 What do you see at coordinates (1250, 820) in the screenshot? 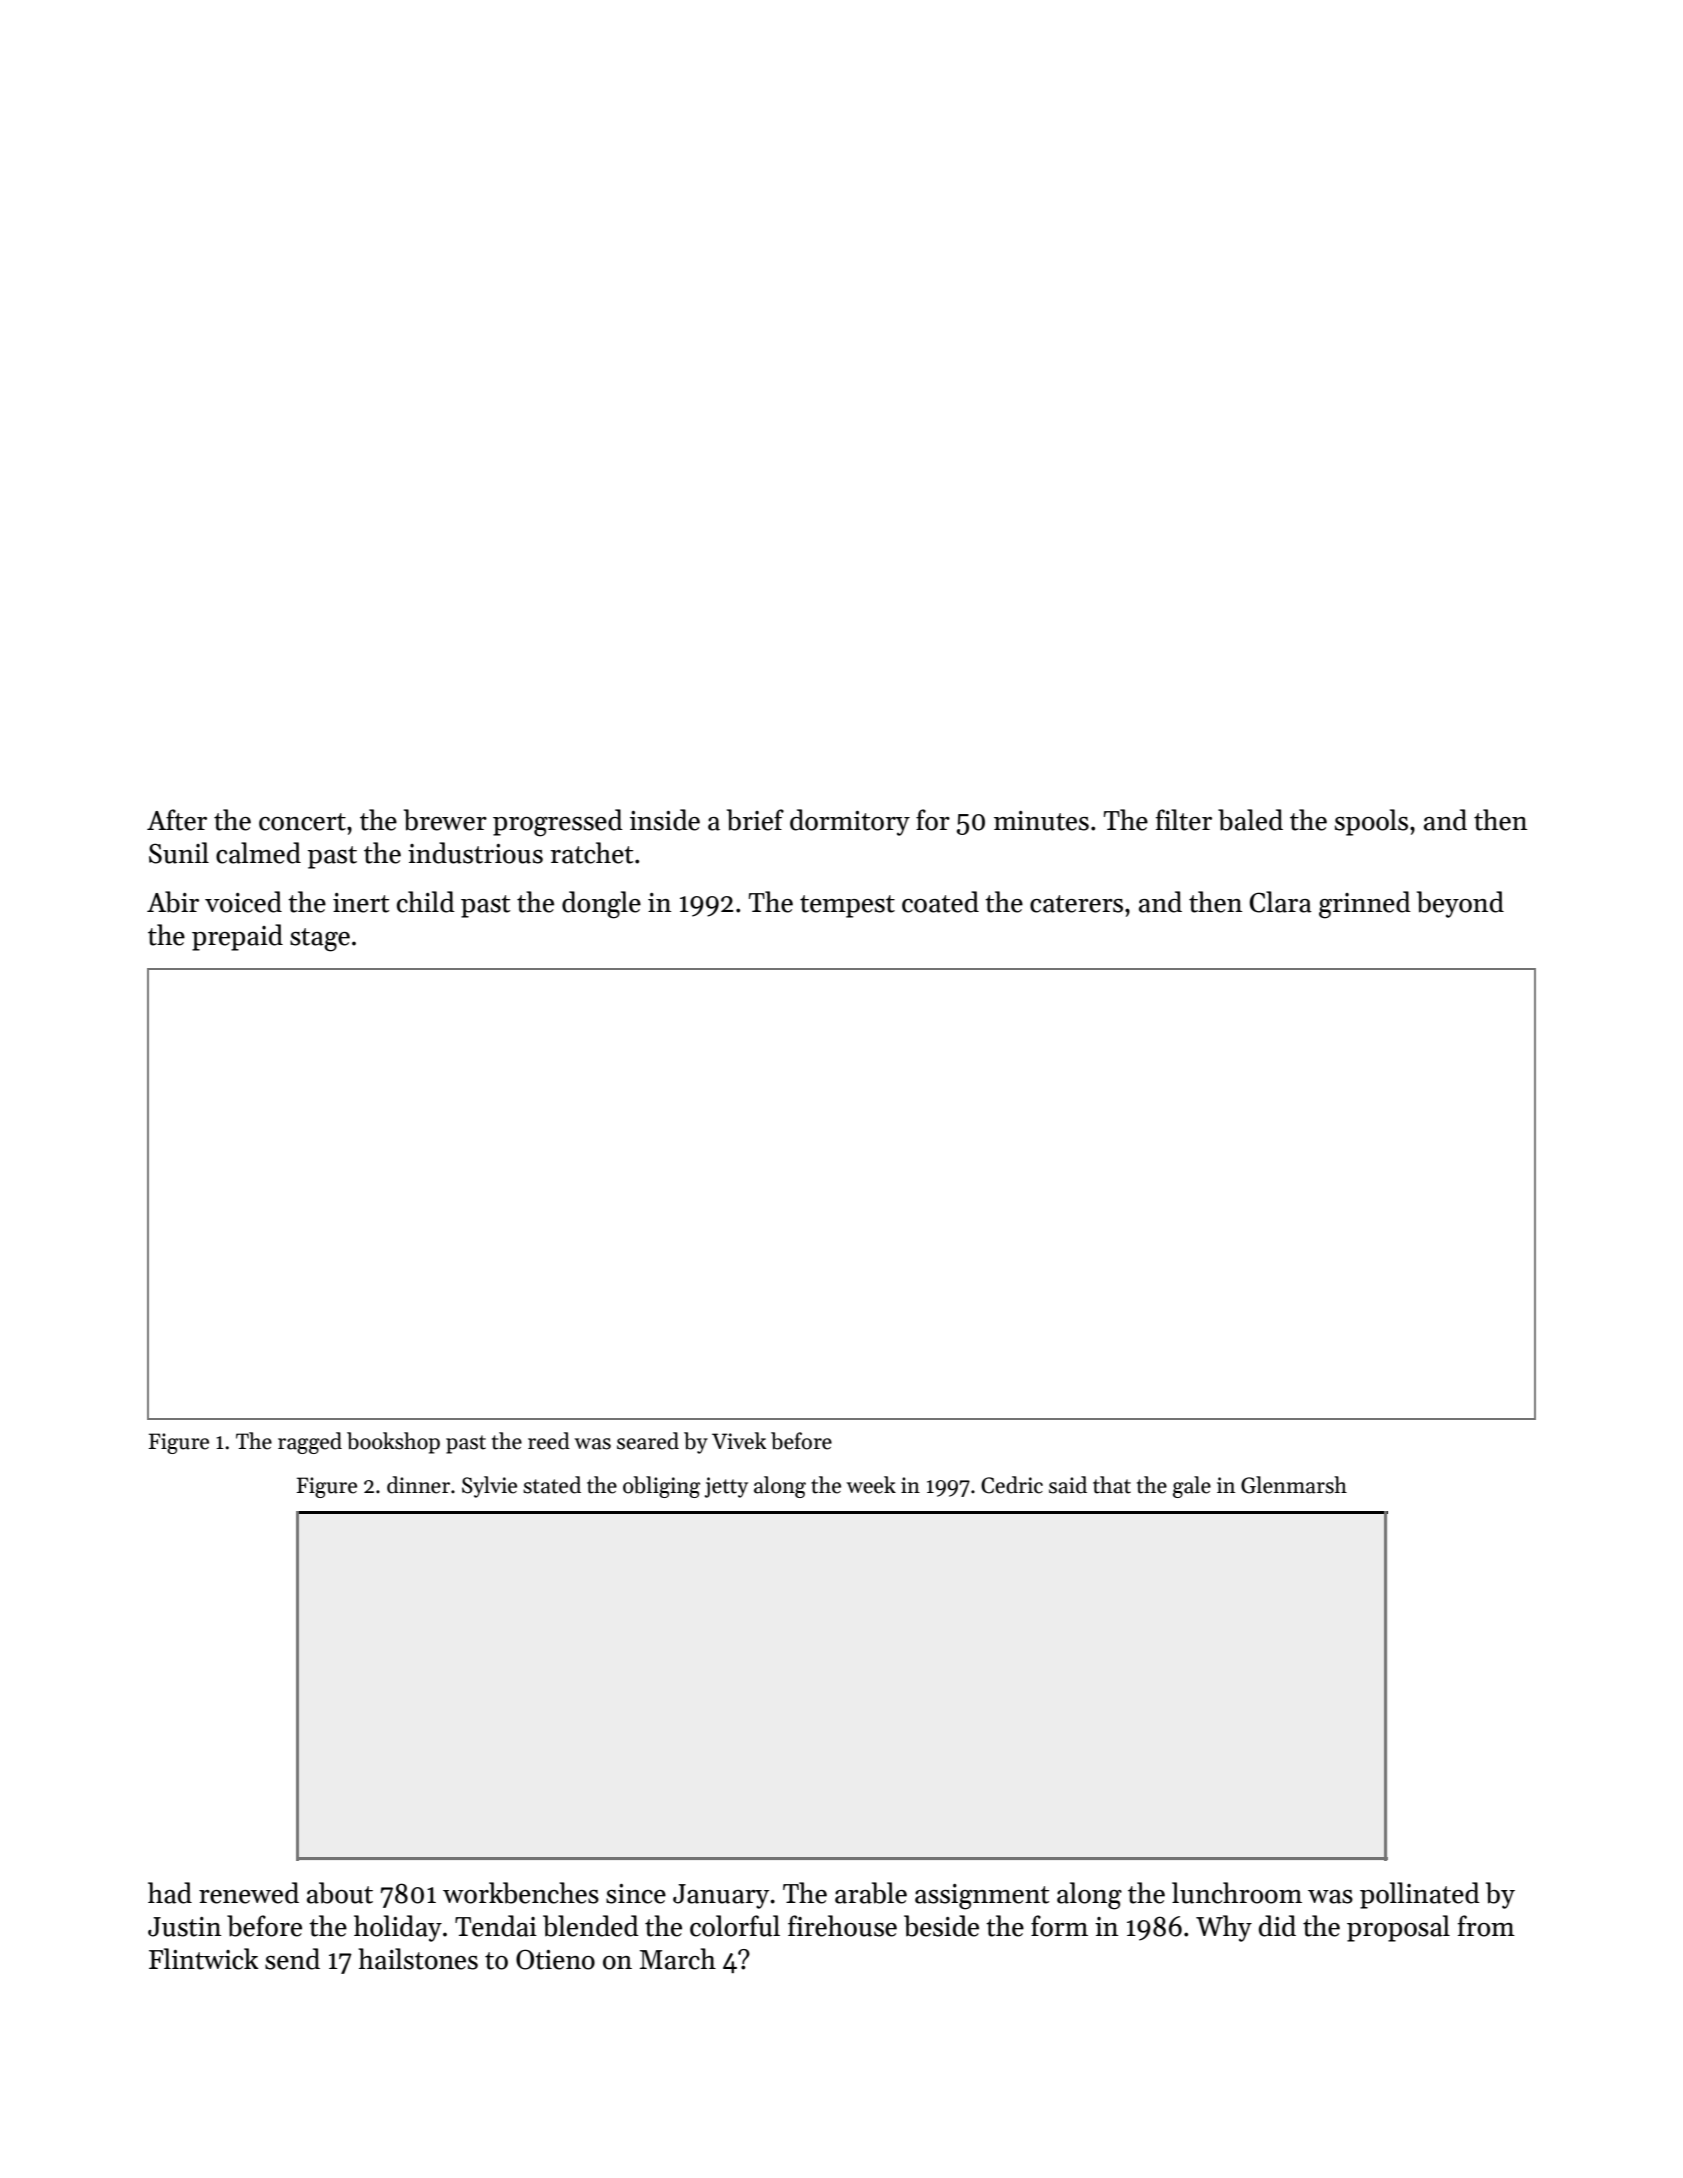
I see `baled` at bounding box center [1250, 820].
